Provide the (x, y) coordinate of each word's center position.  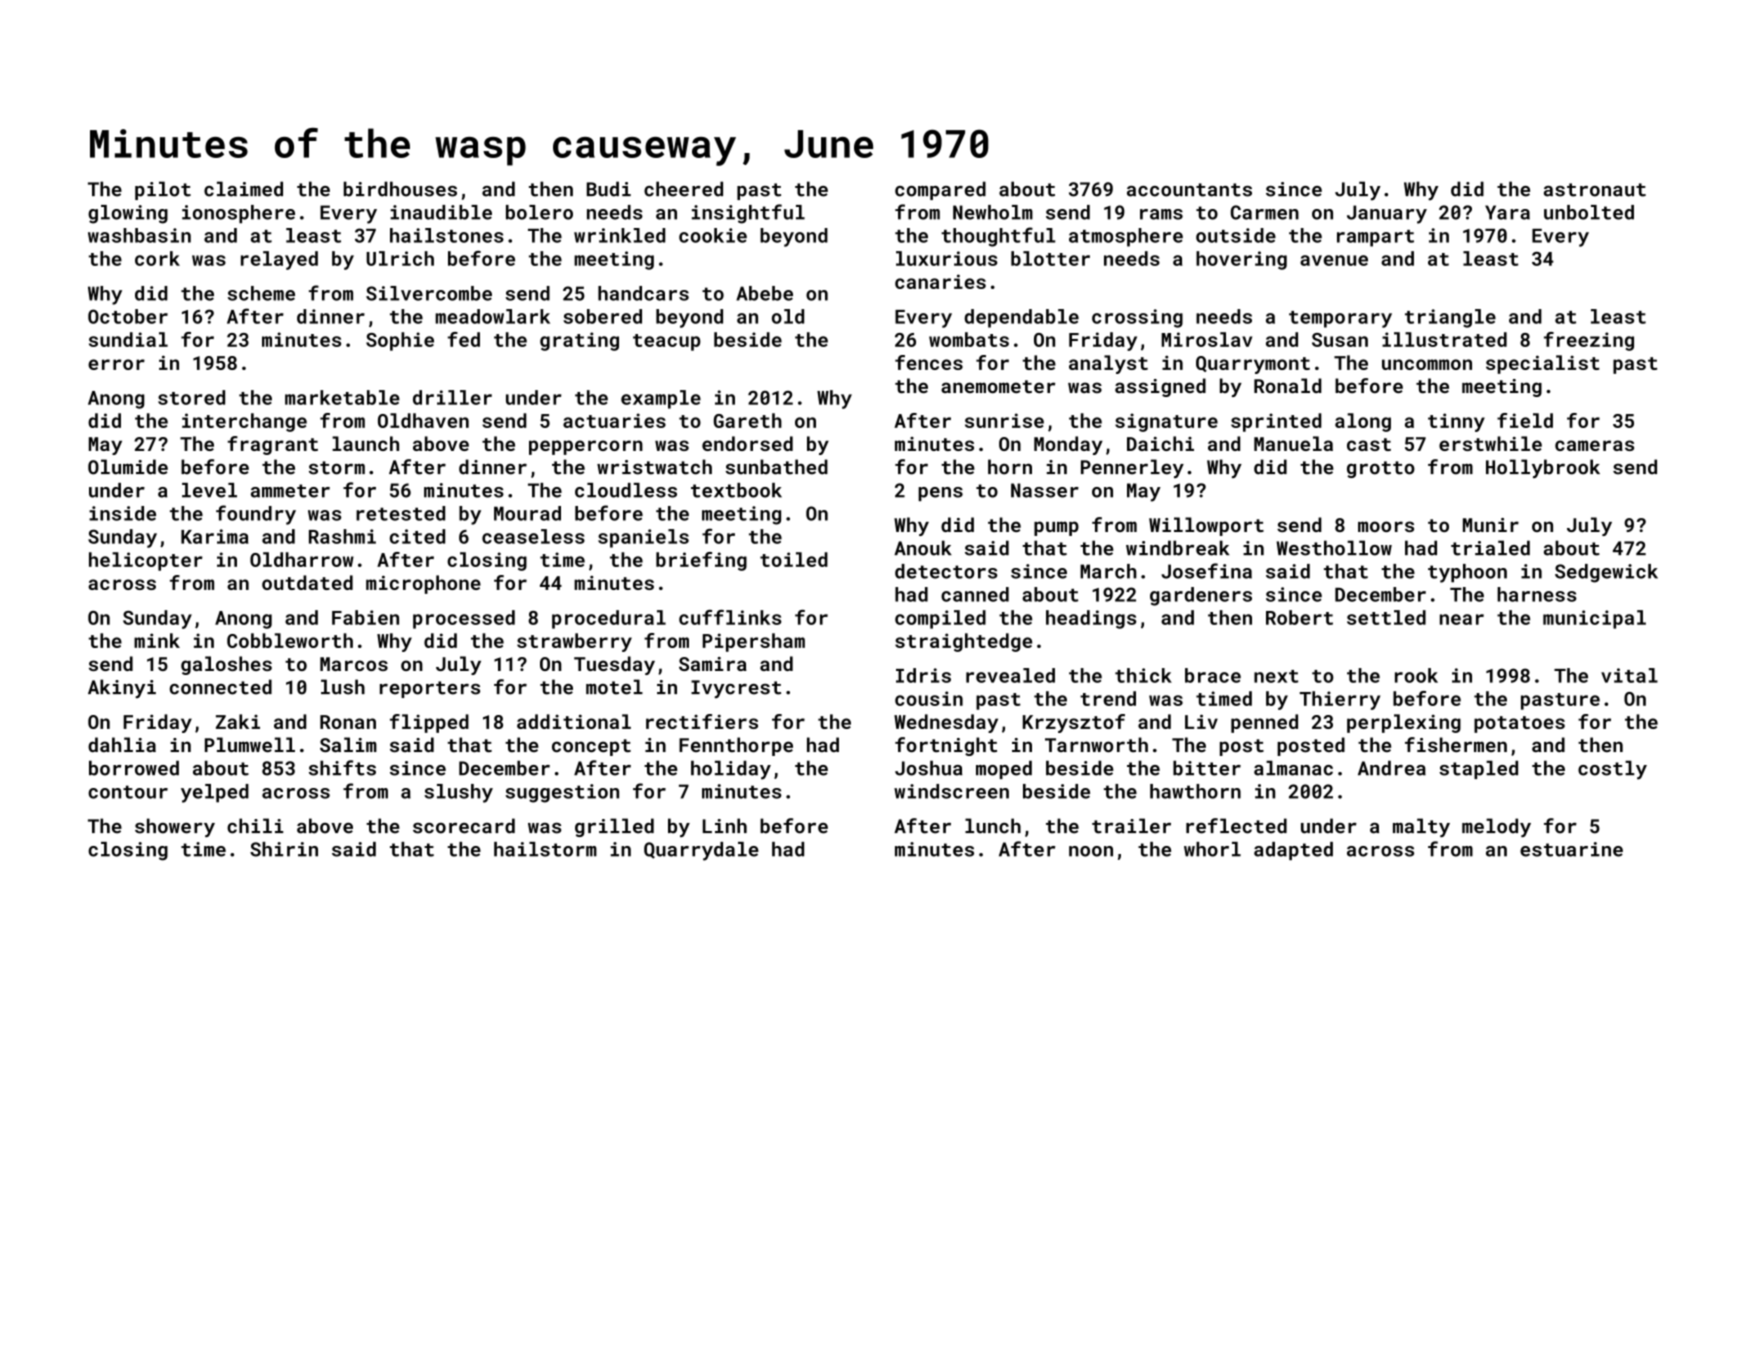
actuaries (614, 420)
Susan (1340, 340)
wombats (969, 339)
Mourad (527, 513)
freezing (1589, 341)
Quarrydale (701, 851)
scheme (261, 293)
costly (1612, 770)
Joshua (928, 768)
